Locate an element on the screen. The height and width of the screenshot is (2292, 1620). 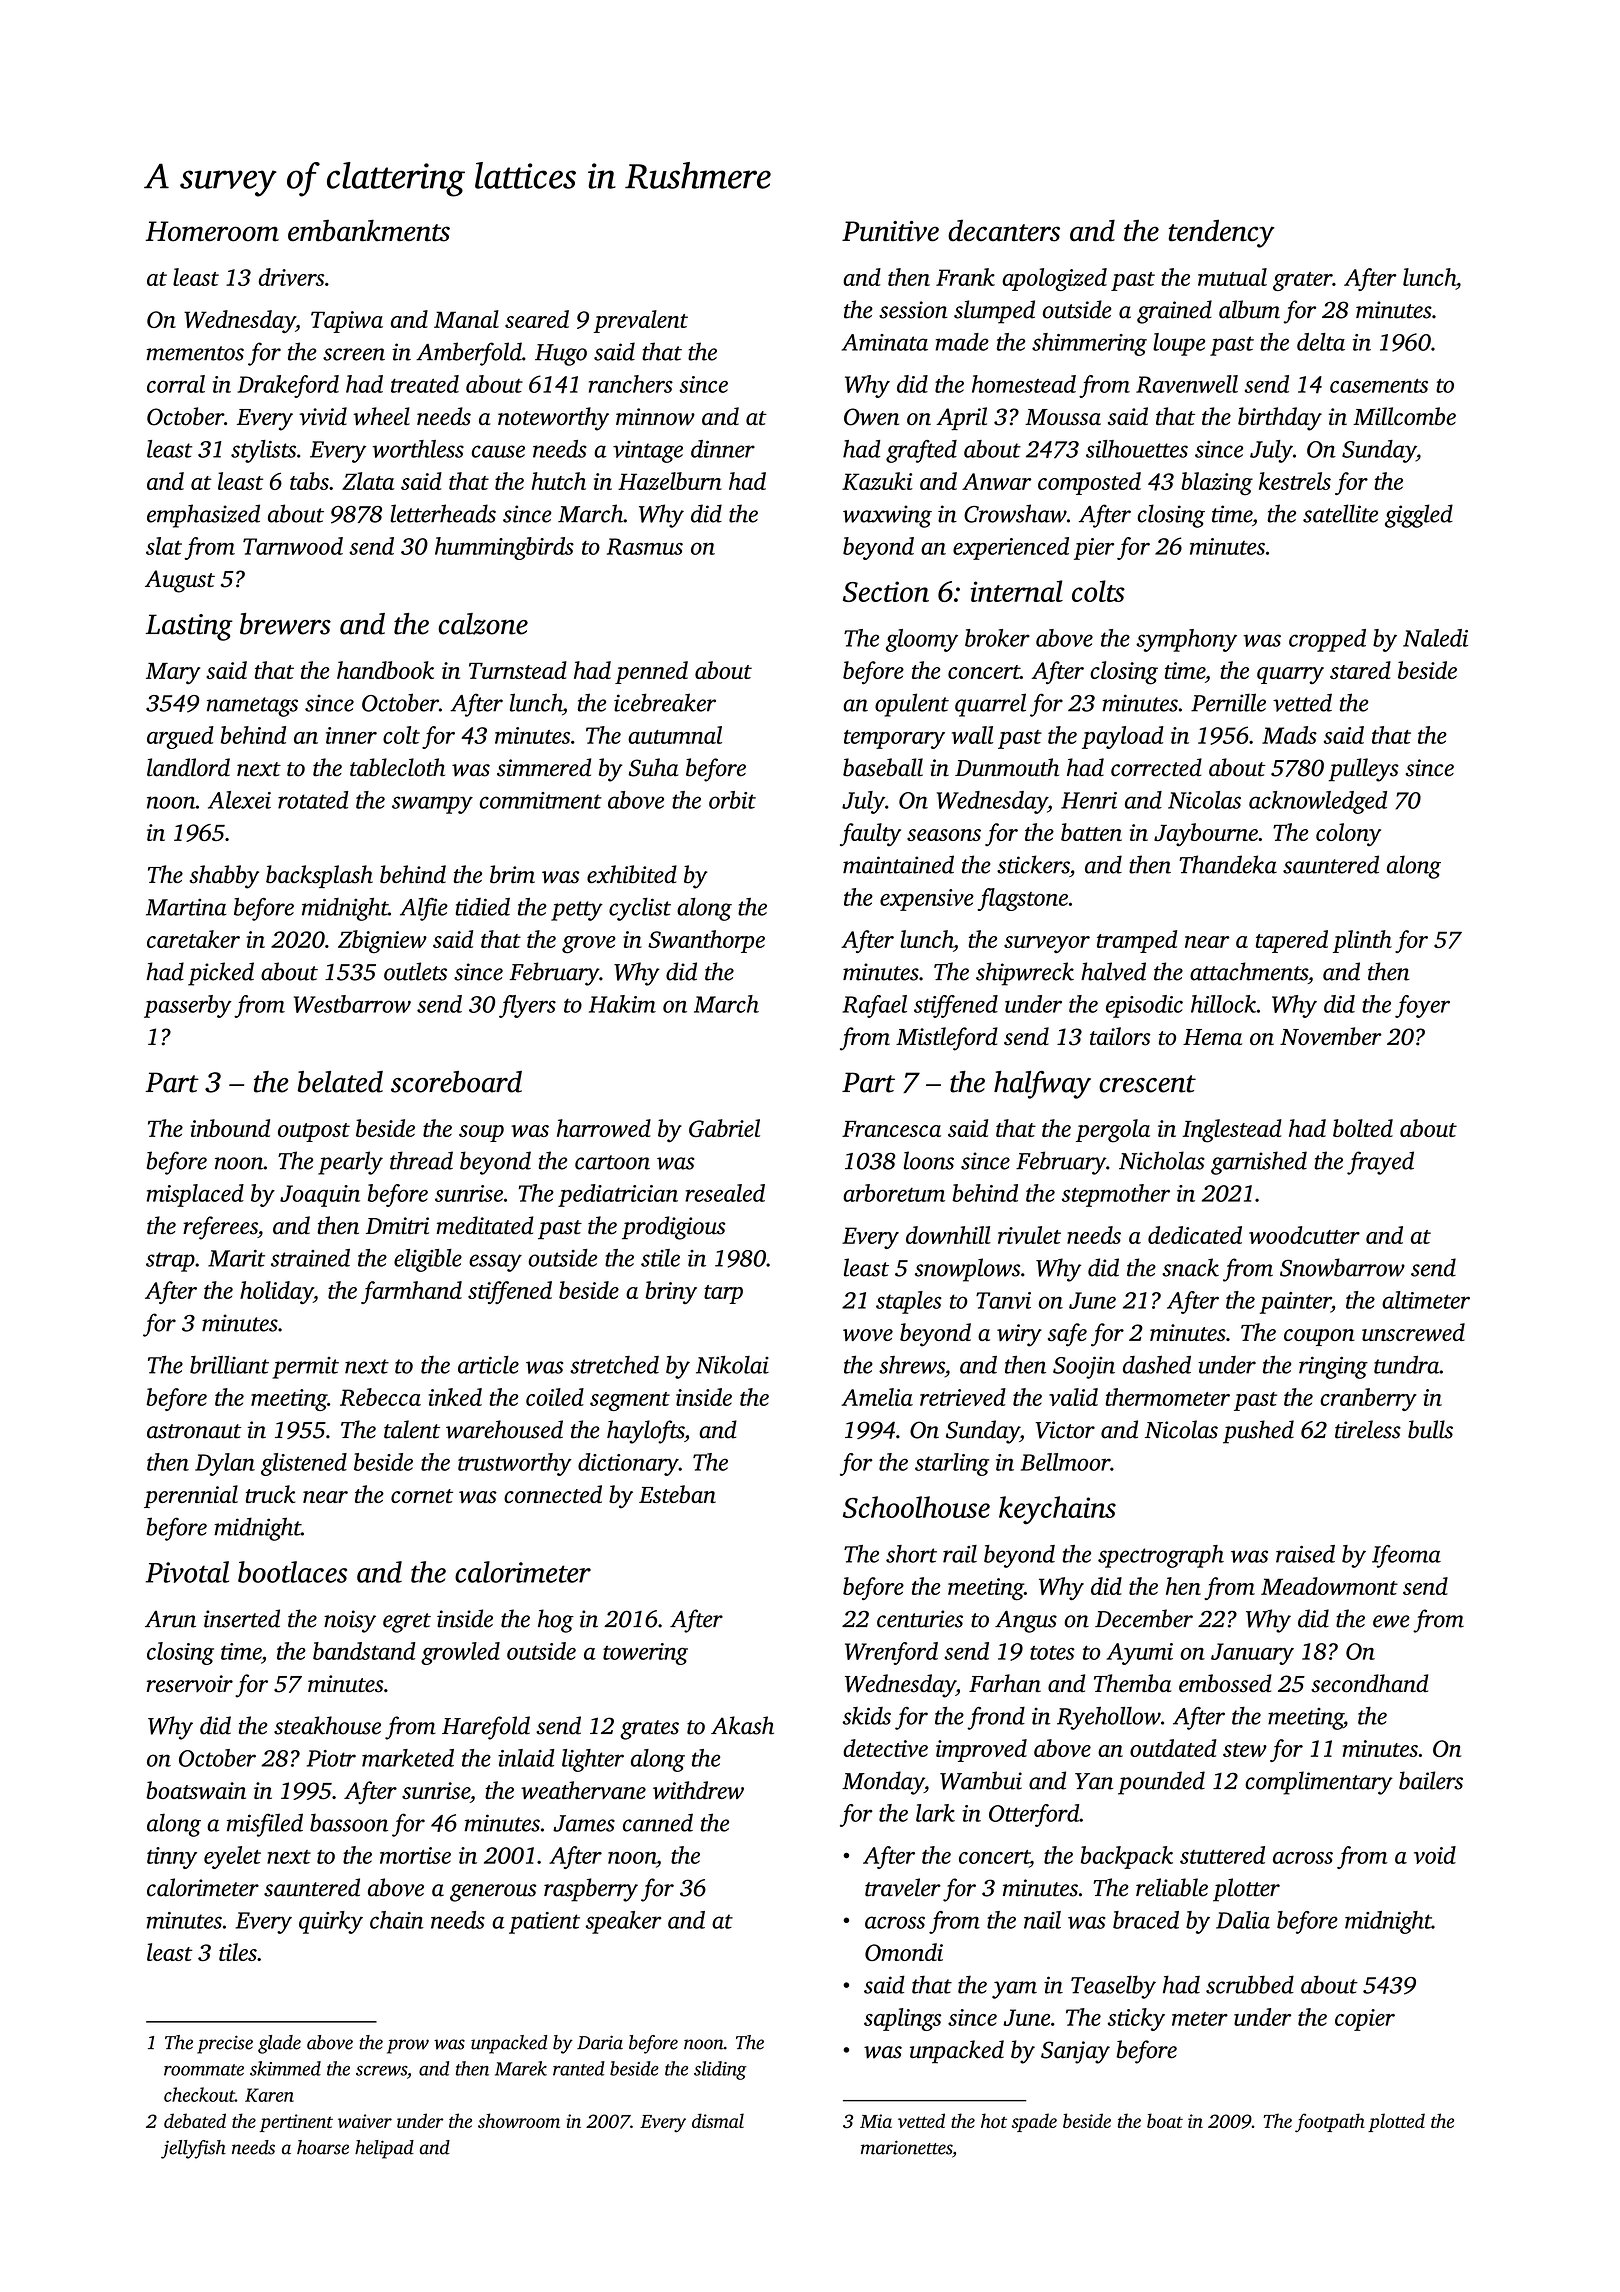
frayed is located at coordinates (1380, 1163).
